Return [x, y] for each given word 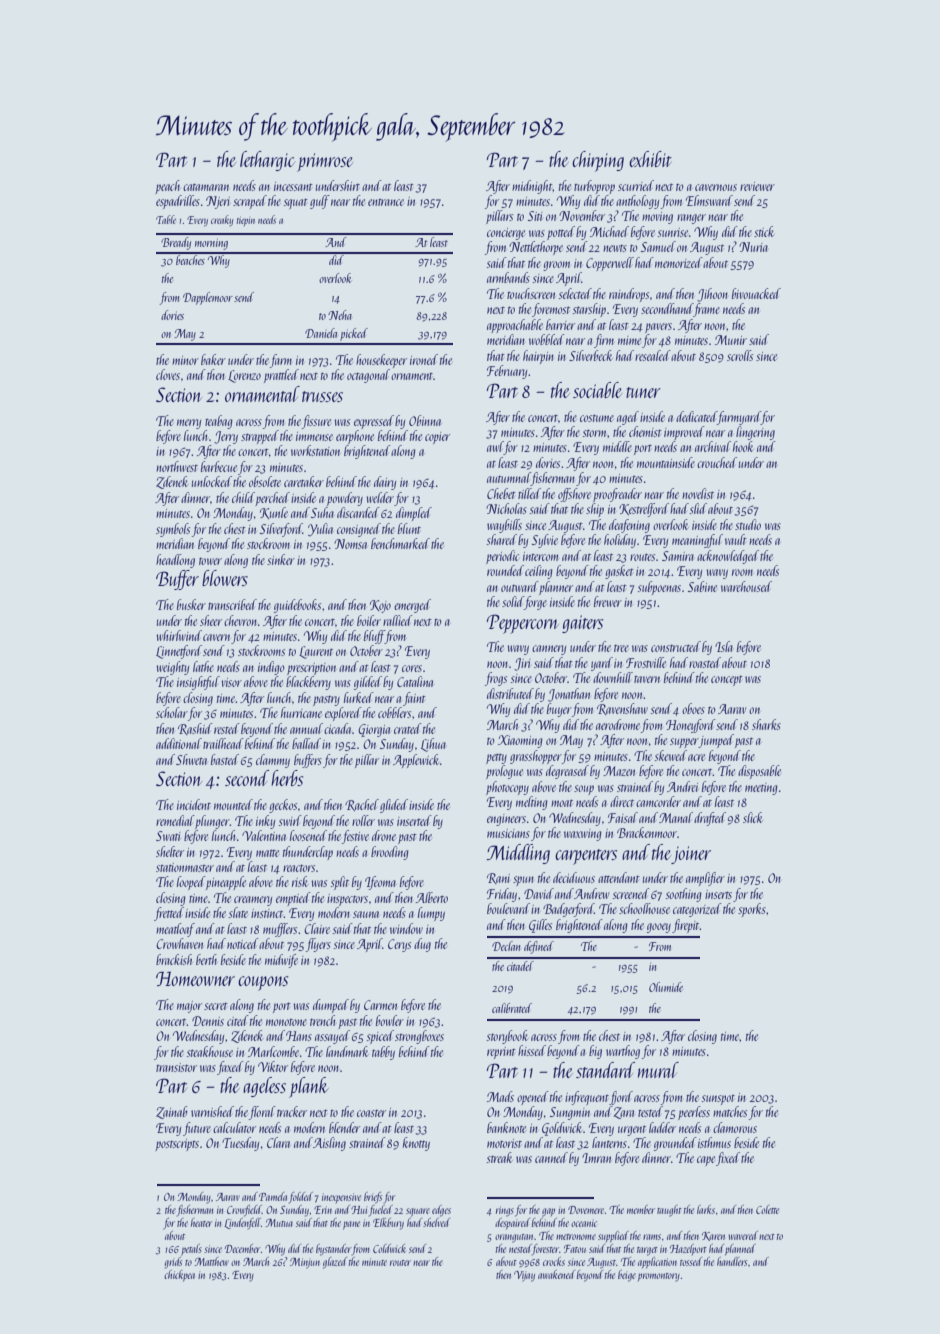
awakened [556, 1274]
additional [179, 743]
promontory [659, 1277]
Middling [518, 854]
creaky [222, 220]
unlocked [212, 481]
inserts [718, 894]
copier [437, 438]
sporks [752, 910]
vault [736, 539]
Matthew [211, 1261]
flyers [318, 945]
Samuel [658, 246]
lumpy [431, 914]
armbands [508, 277]
